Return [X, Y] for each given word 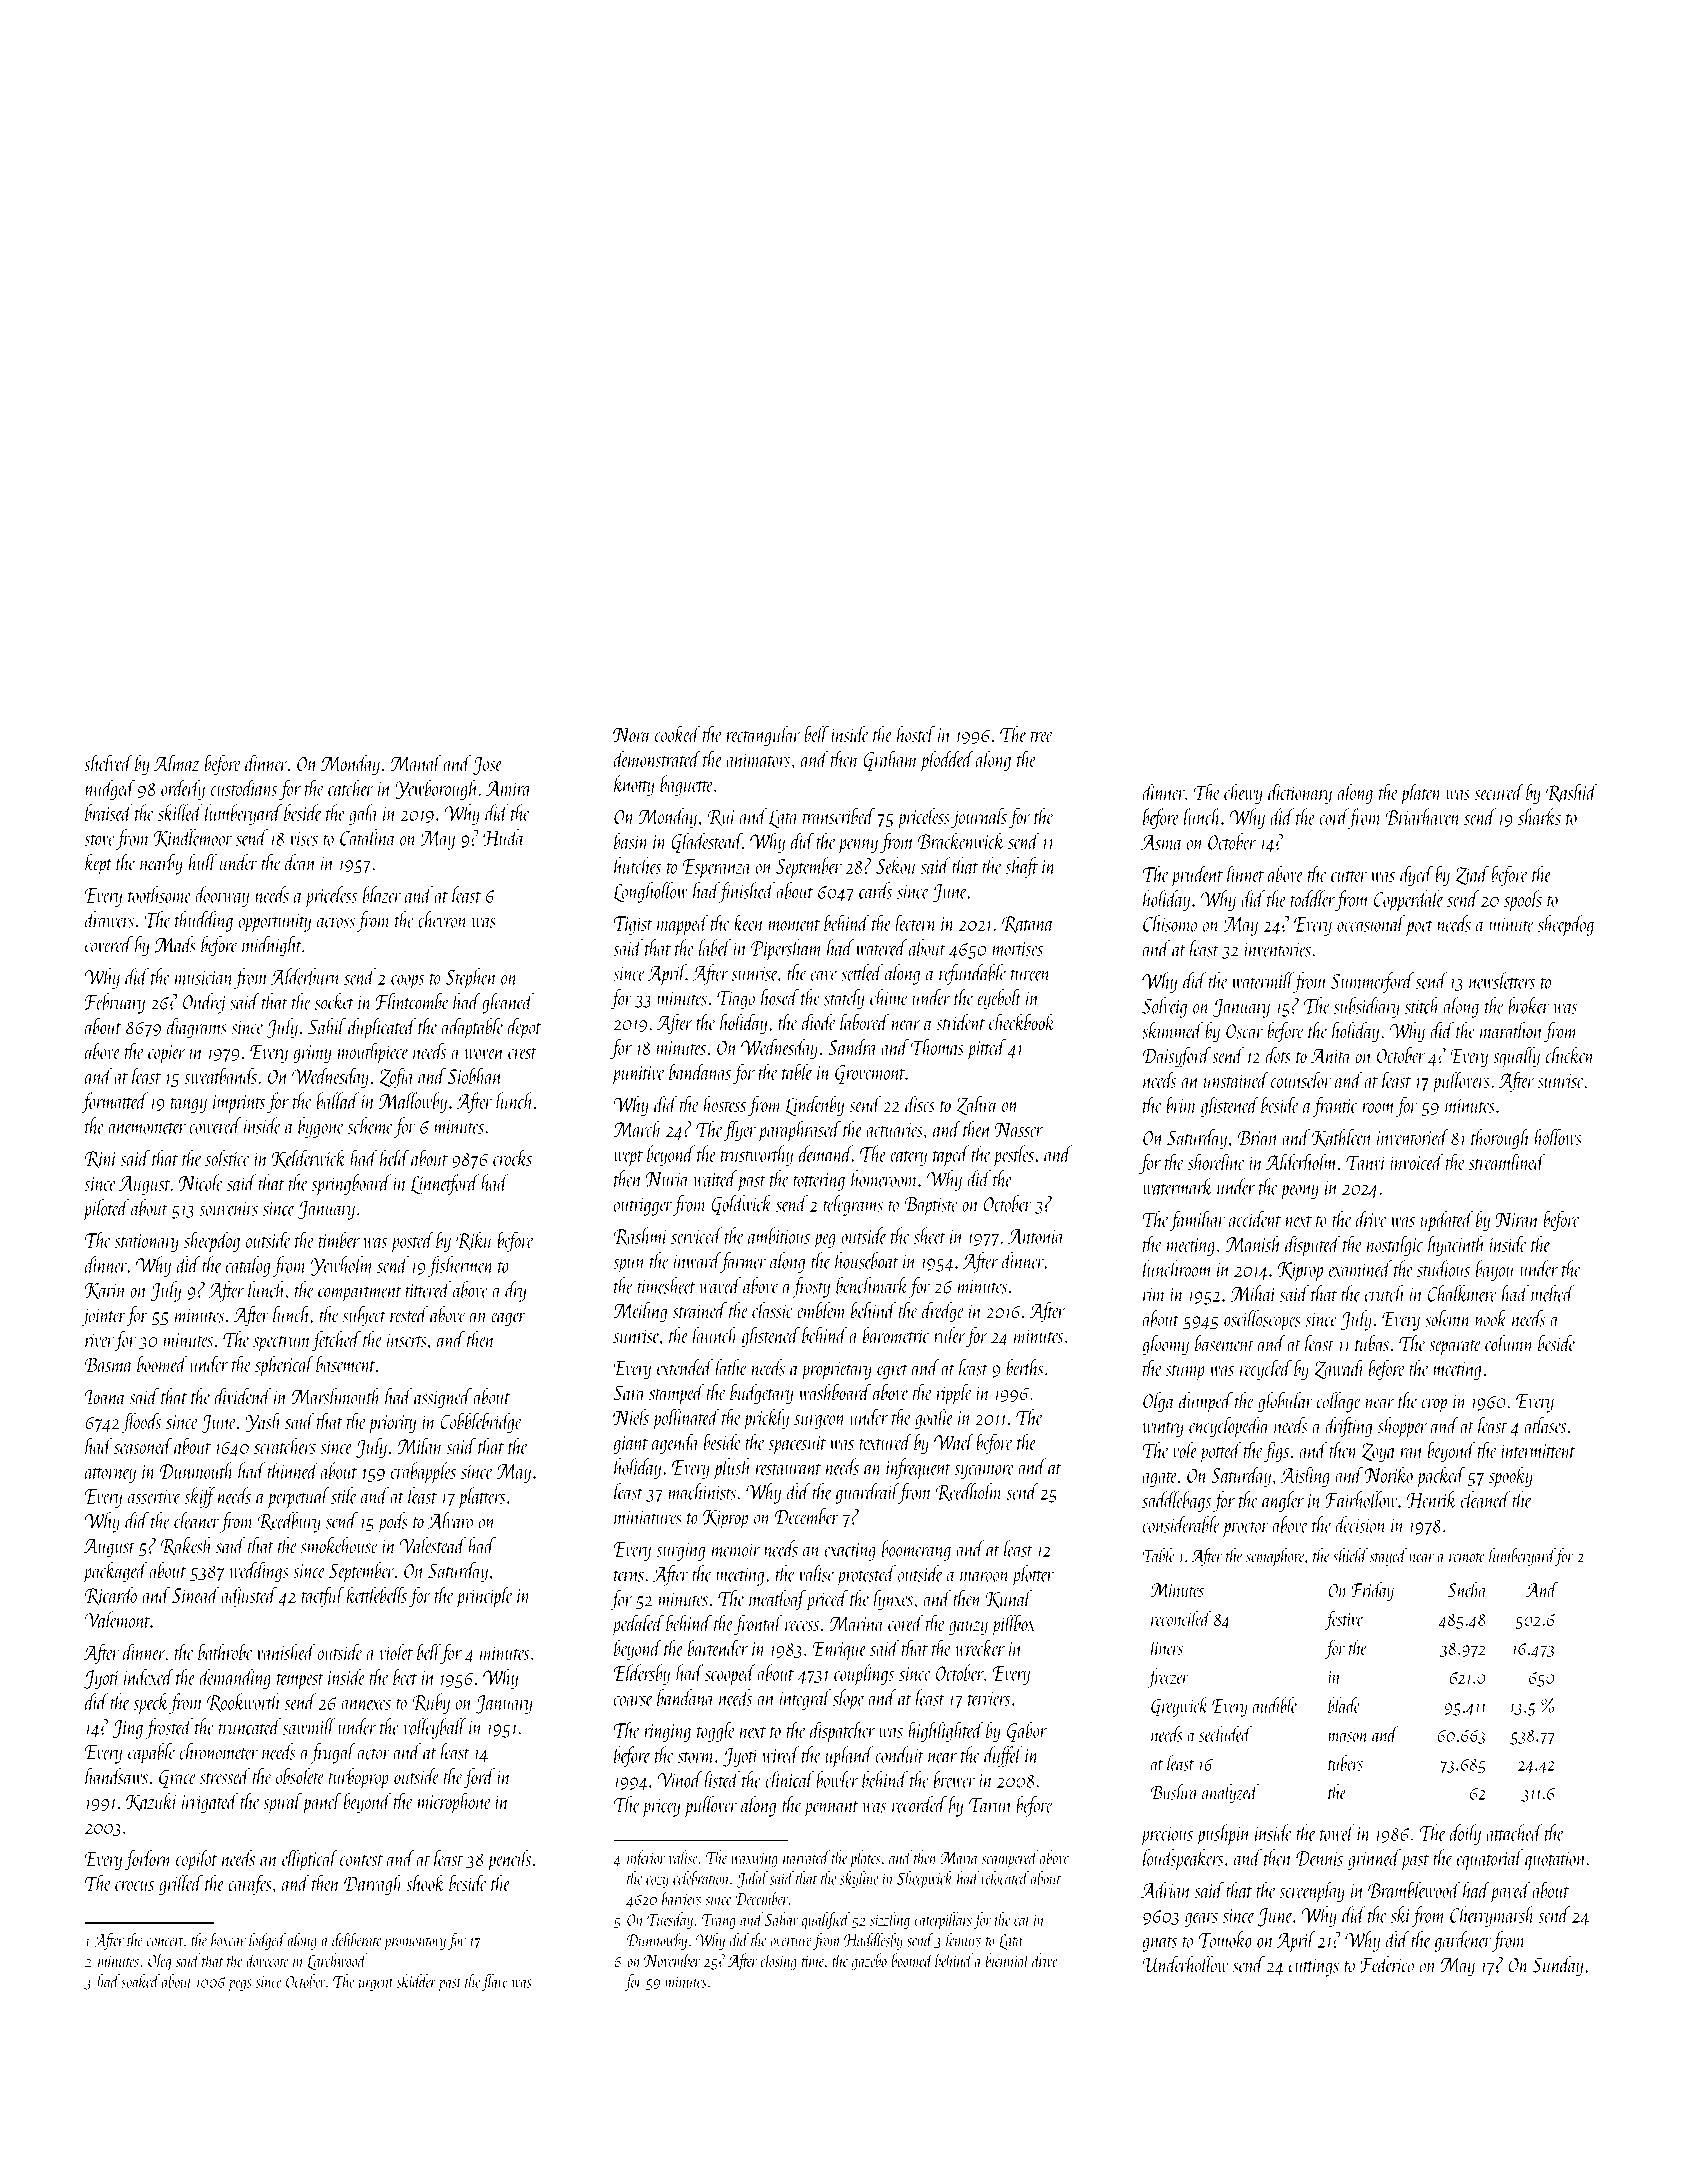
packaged [115, 1572]
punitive [638, 1075]
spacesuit [797, 1445]
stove [100, 840]
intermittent [1538, 1451]
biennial [1007, 1960]
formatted [114, 1102]
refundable [973, 974]
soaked [140, 1981]
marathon [1511, 1030]
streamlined [1507, 1161]
